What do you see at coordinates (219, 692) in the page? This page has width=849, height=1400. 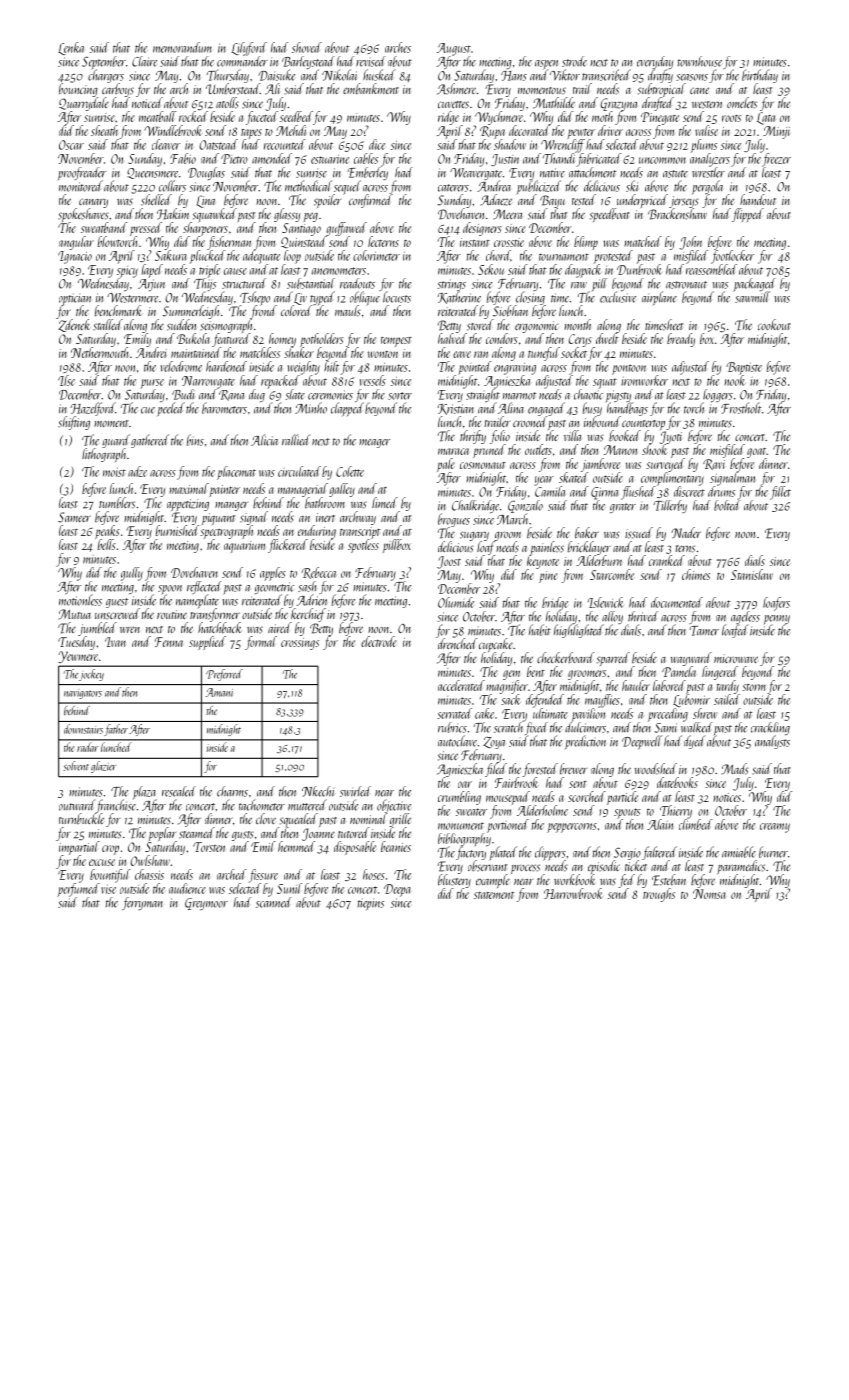 I see `Amani` at bounding box center [219, 692].
